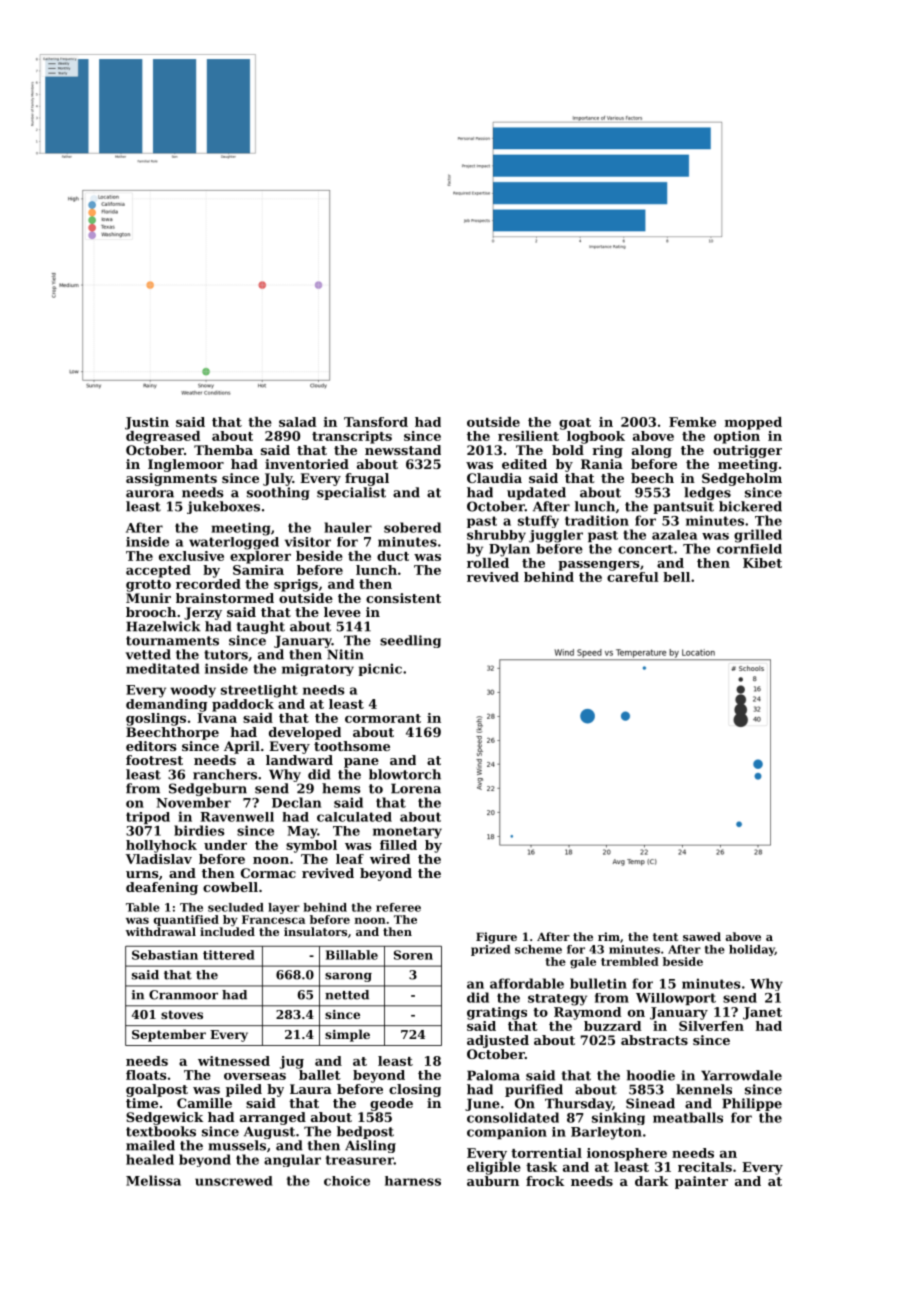 This screenshot has height=1316, width=908. I want to click on piled, so click(244, 1090).
